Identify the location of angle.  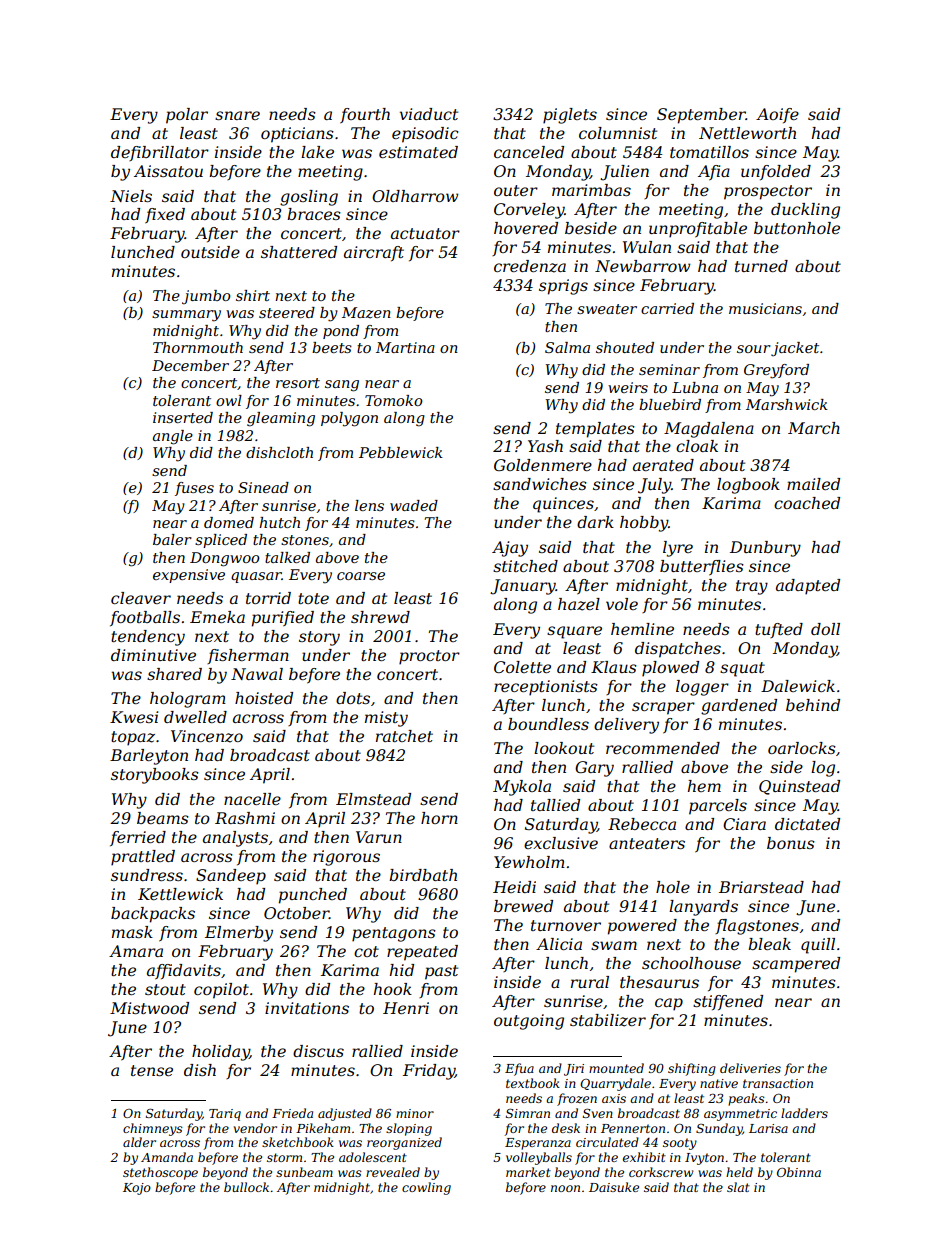
(173, 437).
